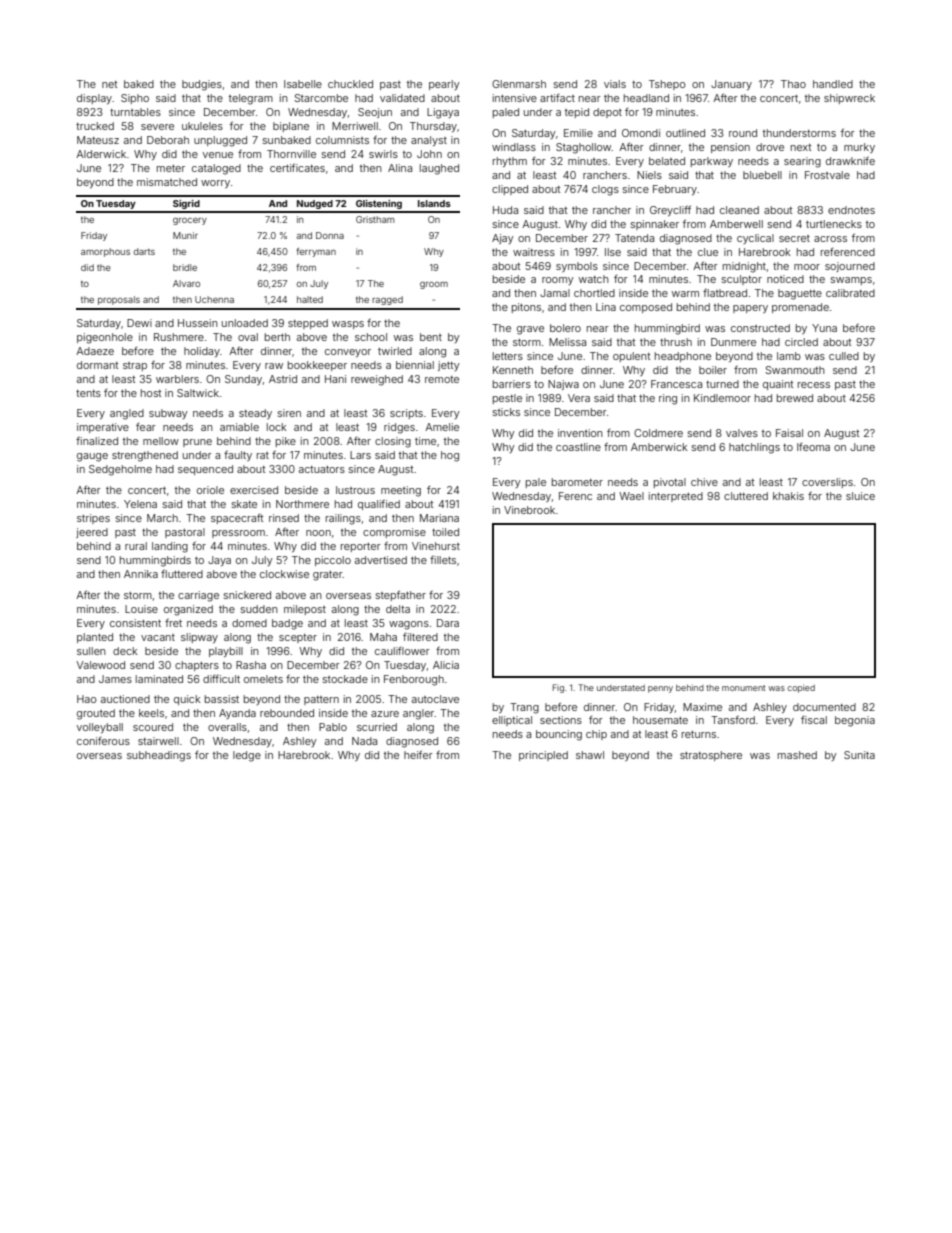 This screenshot has height=1233, width=952. Describe the element at coordinates (577, 113) in the screenshot. I see `tepid` at that location.
